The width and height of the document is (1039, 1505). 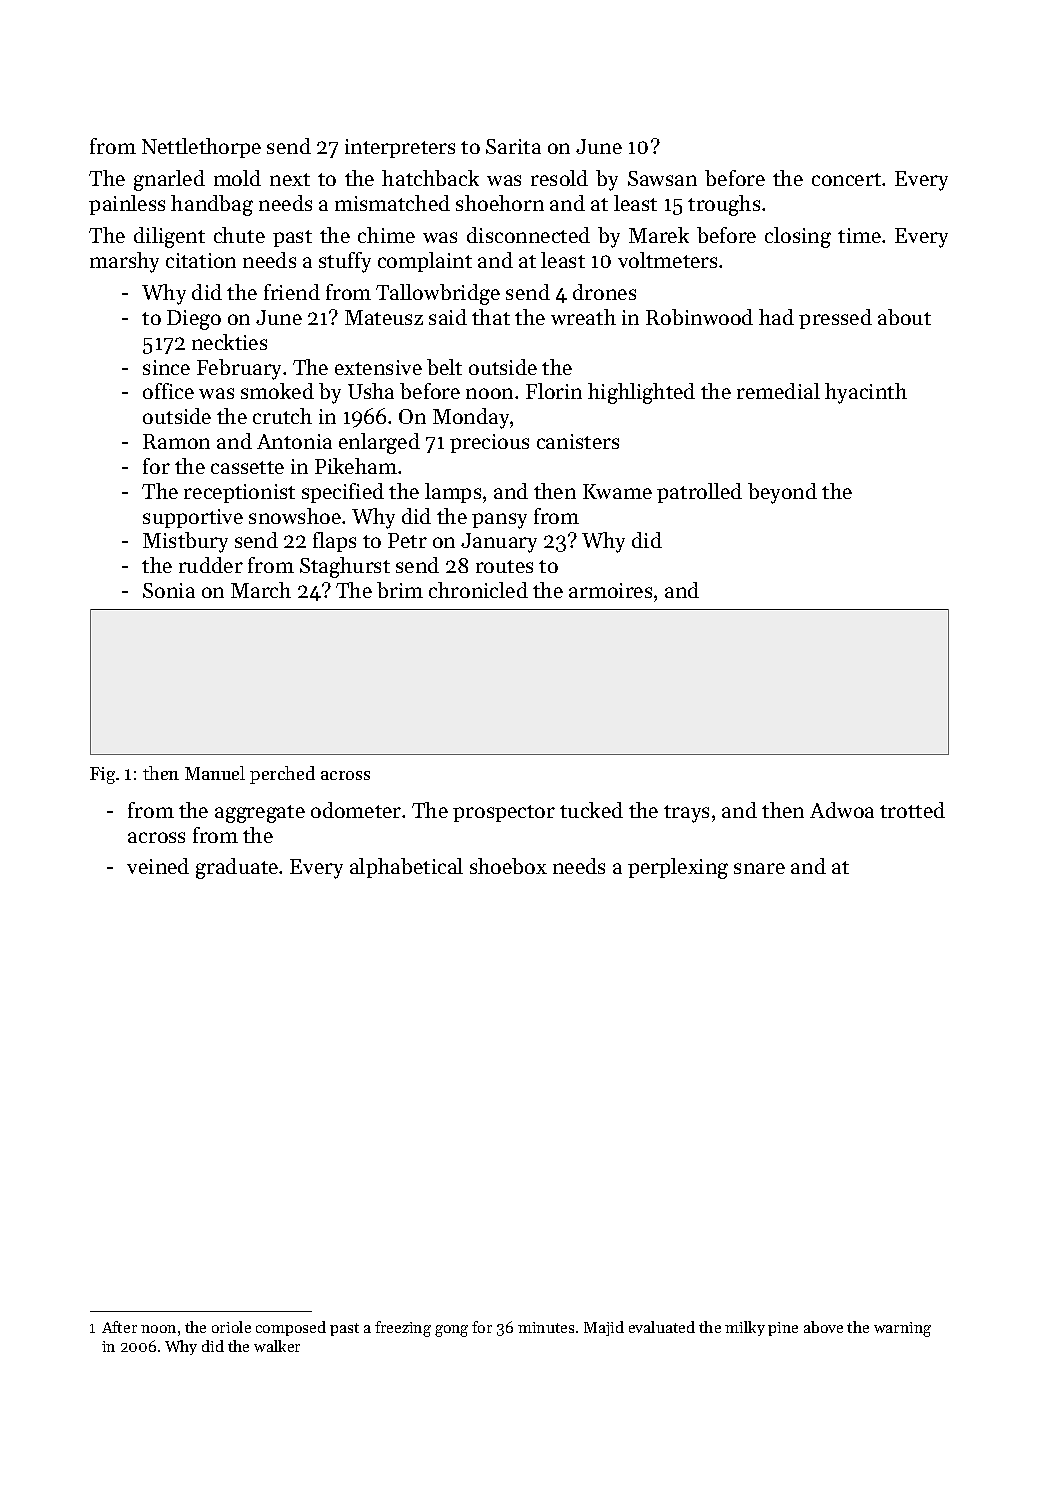 I want to click on Nettlethorpe, so click(x=201, y=148).
